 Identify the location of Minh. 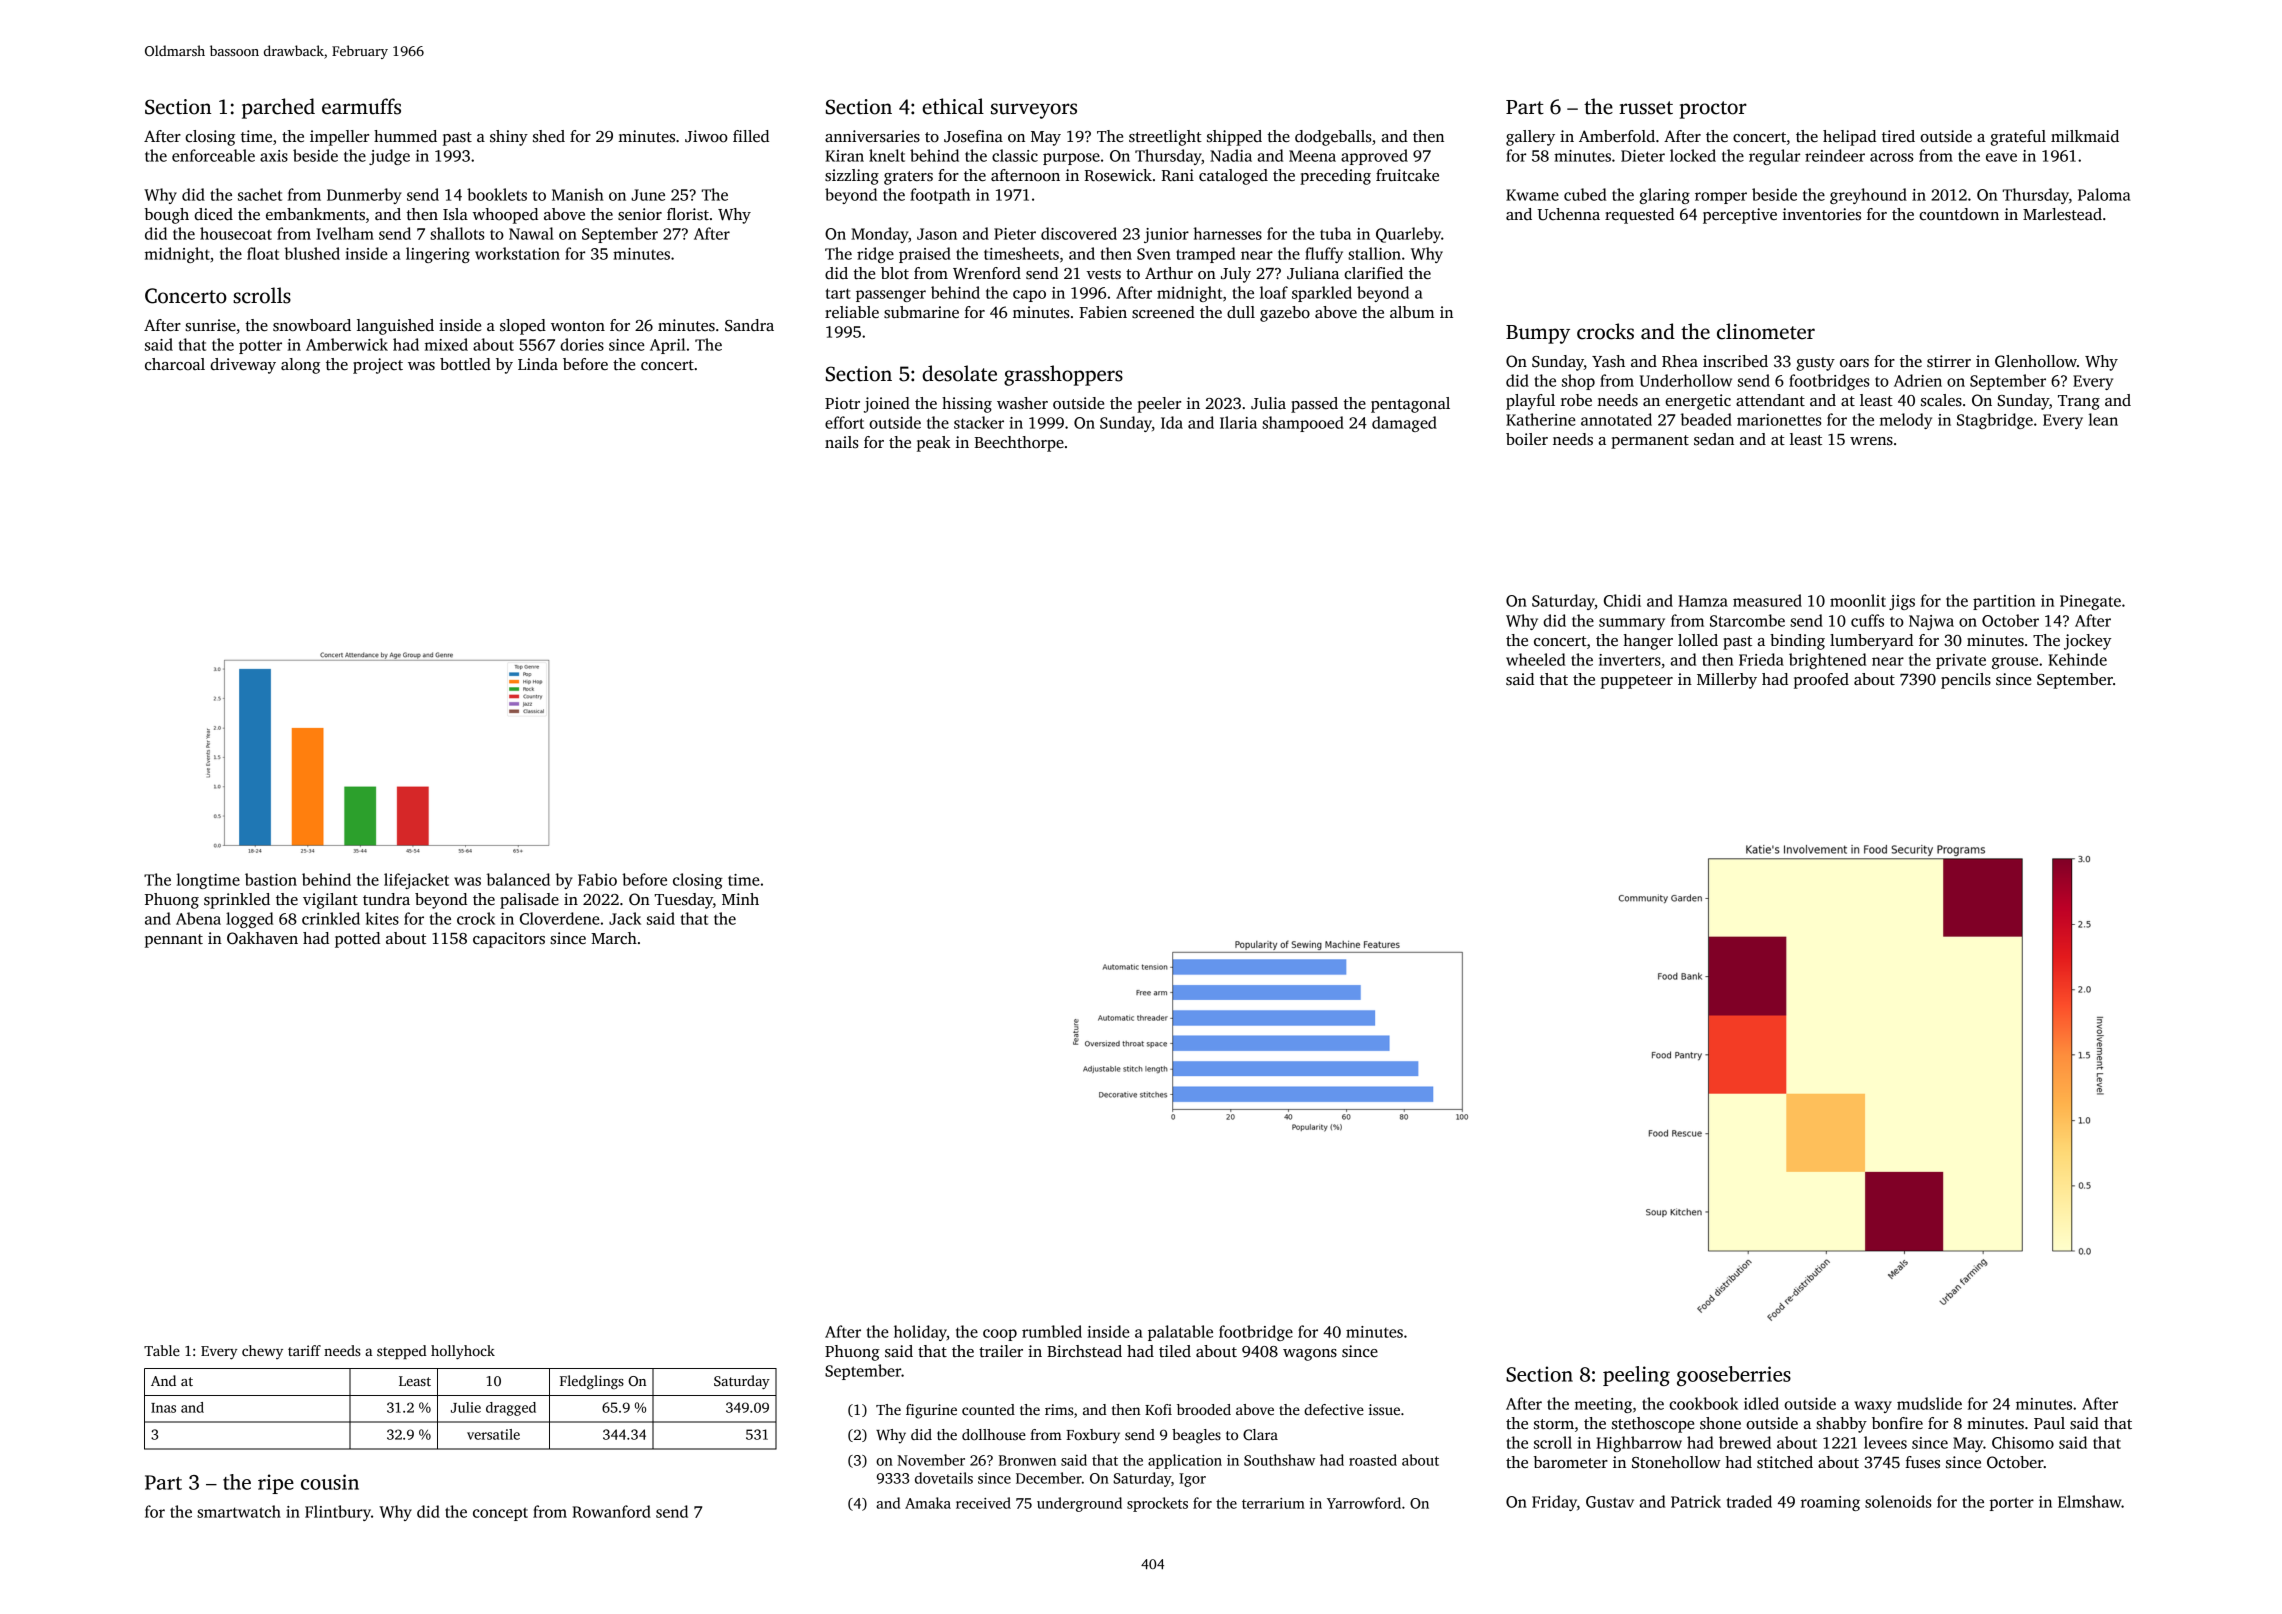
(740, 899).
